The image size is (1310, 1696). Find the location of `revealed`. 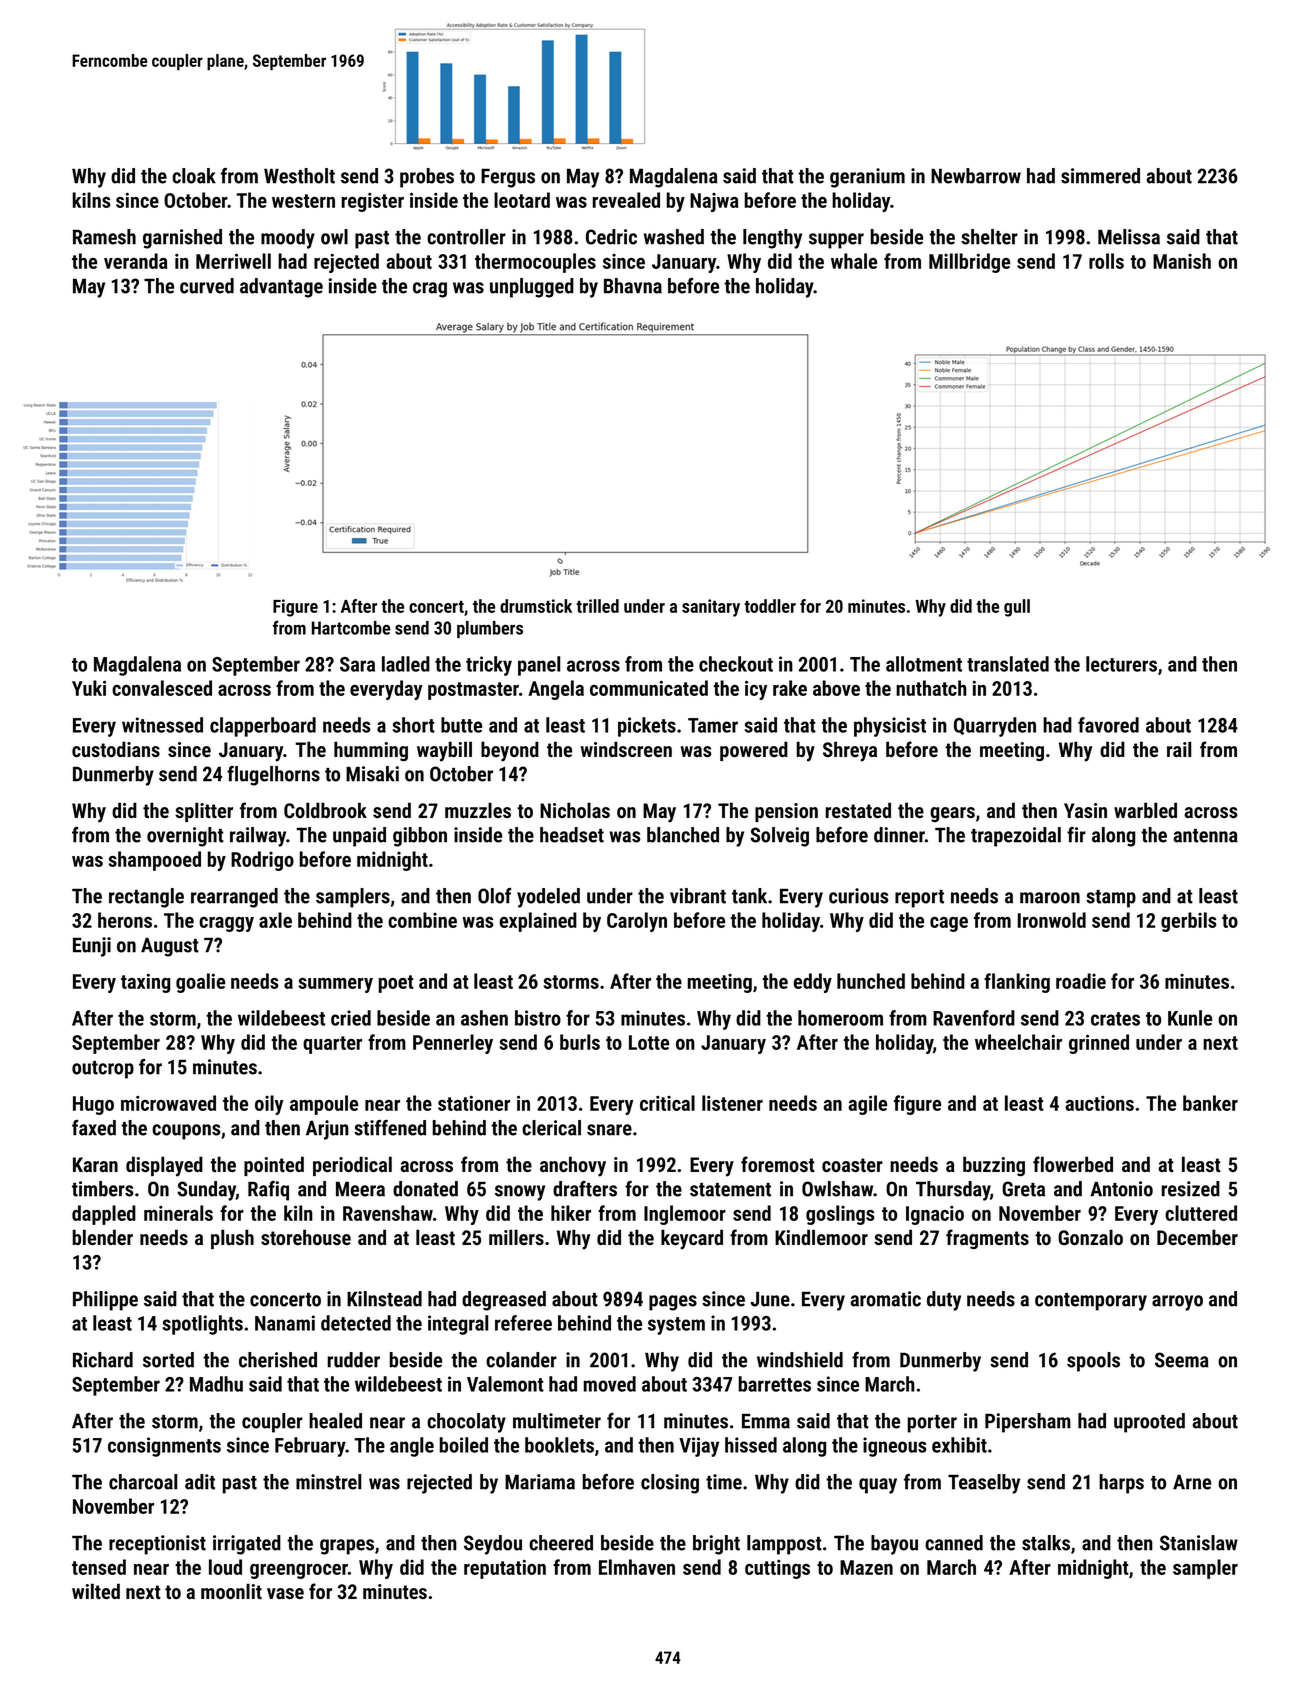

revealed is located at coordinates (626, 200).
